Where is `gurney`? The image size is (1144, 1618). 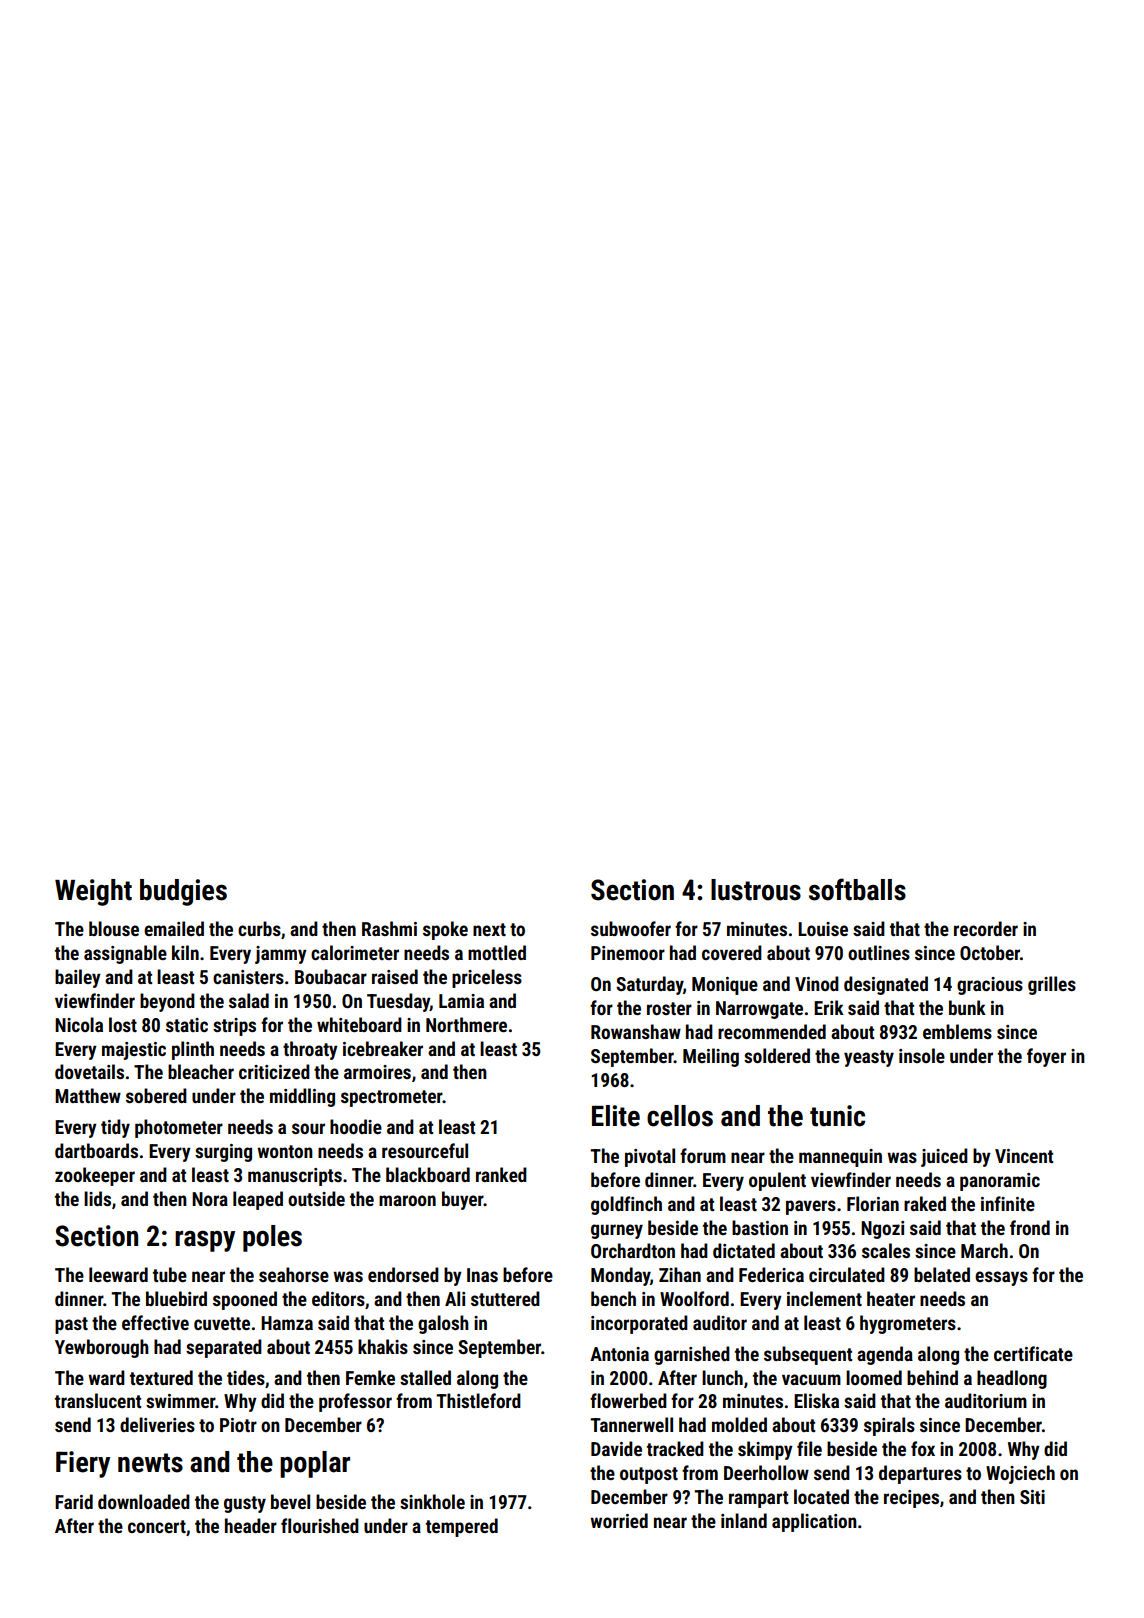
gurney is located at coordinates (617, 1231).
